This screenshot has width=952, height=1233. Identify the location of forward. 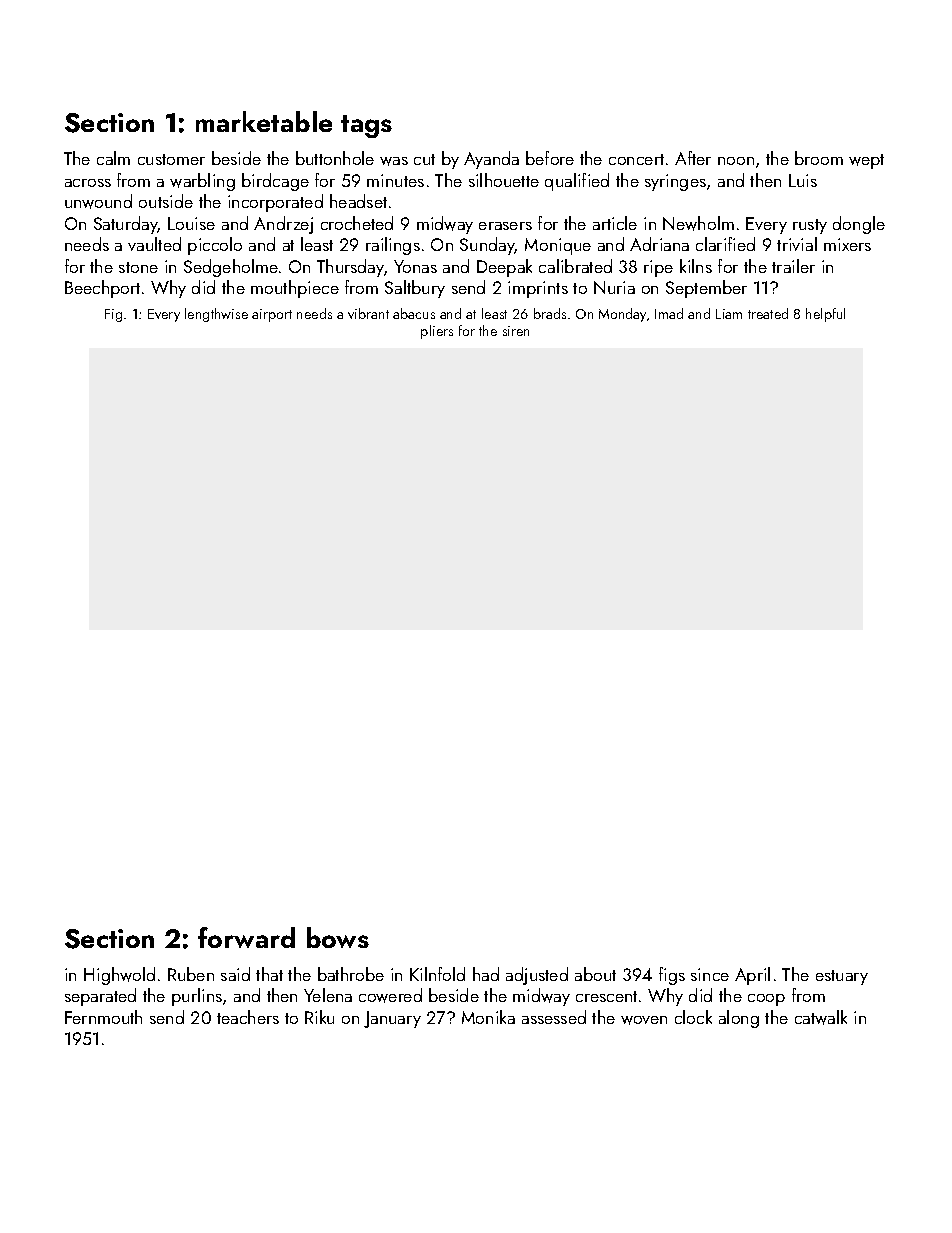
(246, 937).
